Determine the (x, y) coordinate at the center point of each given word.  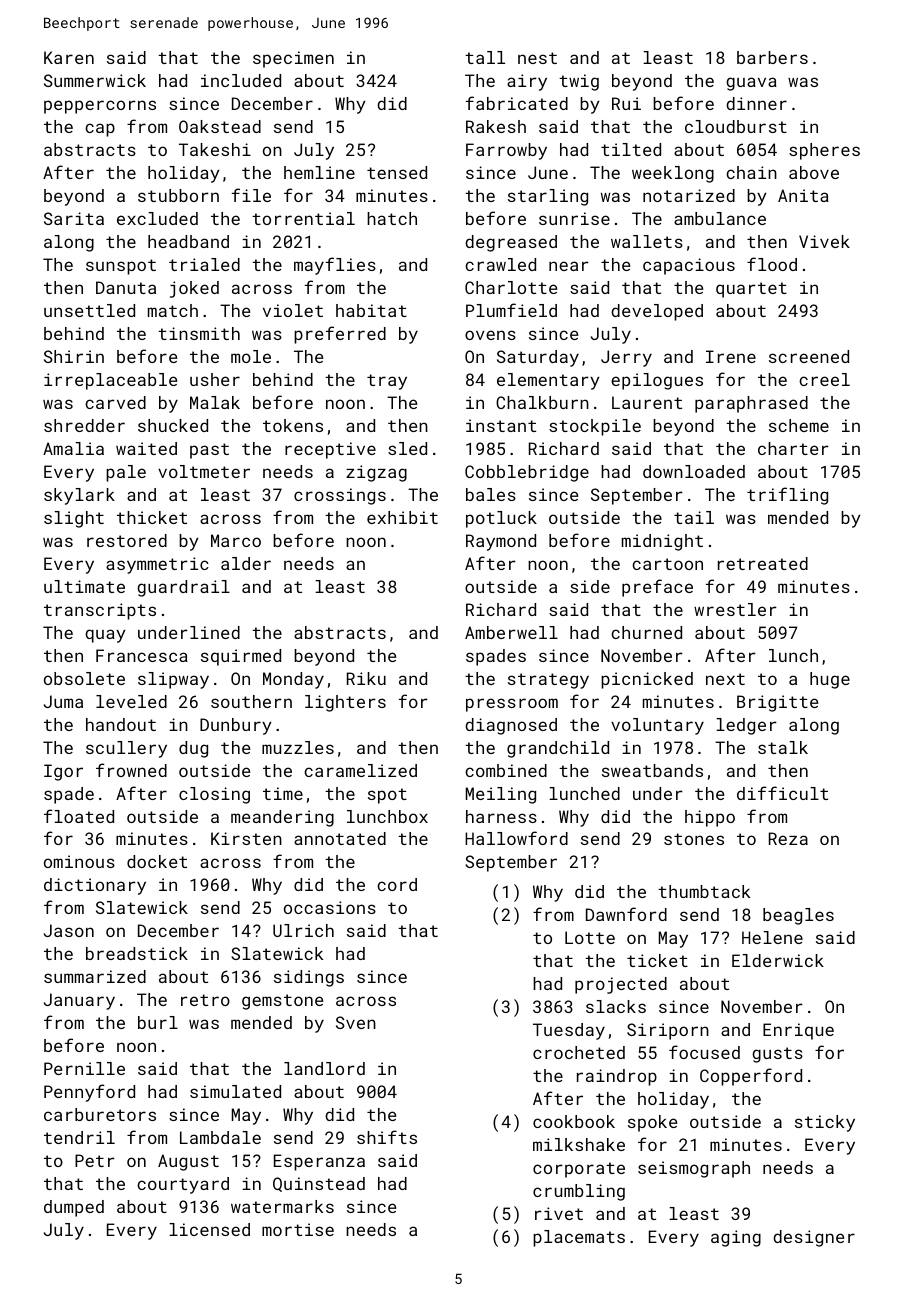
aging (736, 1238)
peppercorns (100, 107)
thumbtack (704, 891)
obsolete (84, 678)
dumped (74, 1208)
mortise (298, 1229)
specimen (293, 59)
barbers (772, 57)
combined (506, 770)
